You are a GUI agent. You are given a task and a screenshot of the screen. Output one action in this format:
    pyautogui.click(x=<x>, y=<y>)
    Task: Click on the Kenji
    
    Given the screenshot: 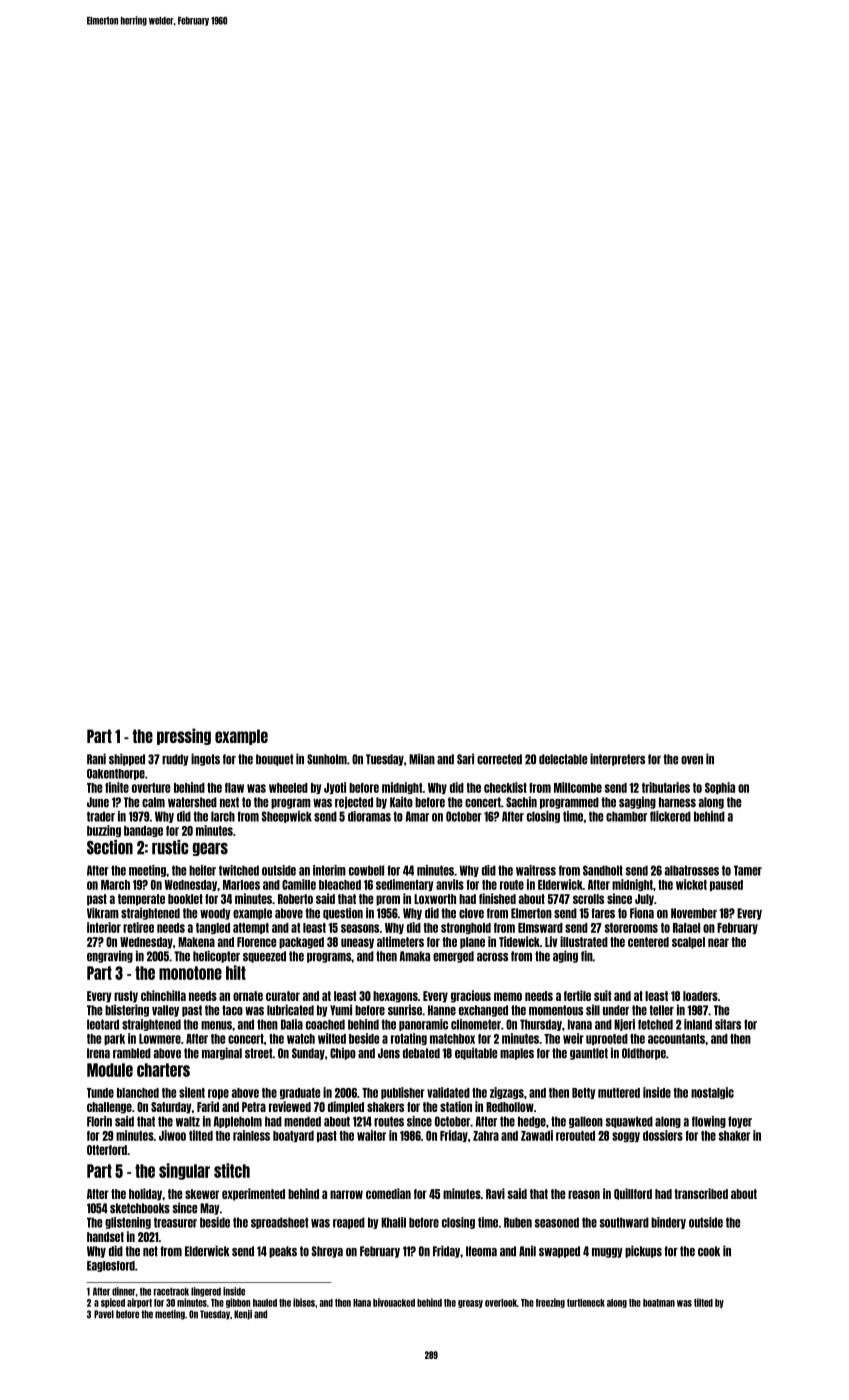 What is the action you would take?
    pyautogui.click(x=243, y=1315)
